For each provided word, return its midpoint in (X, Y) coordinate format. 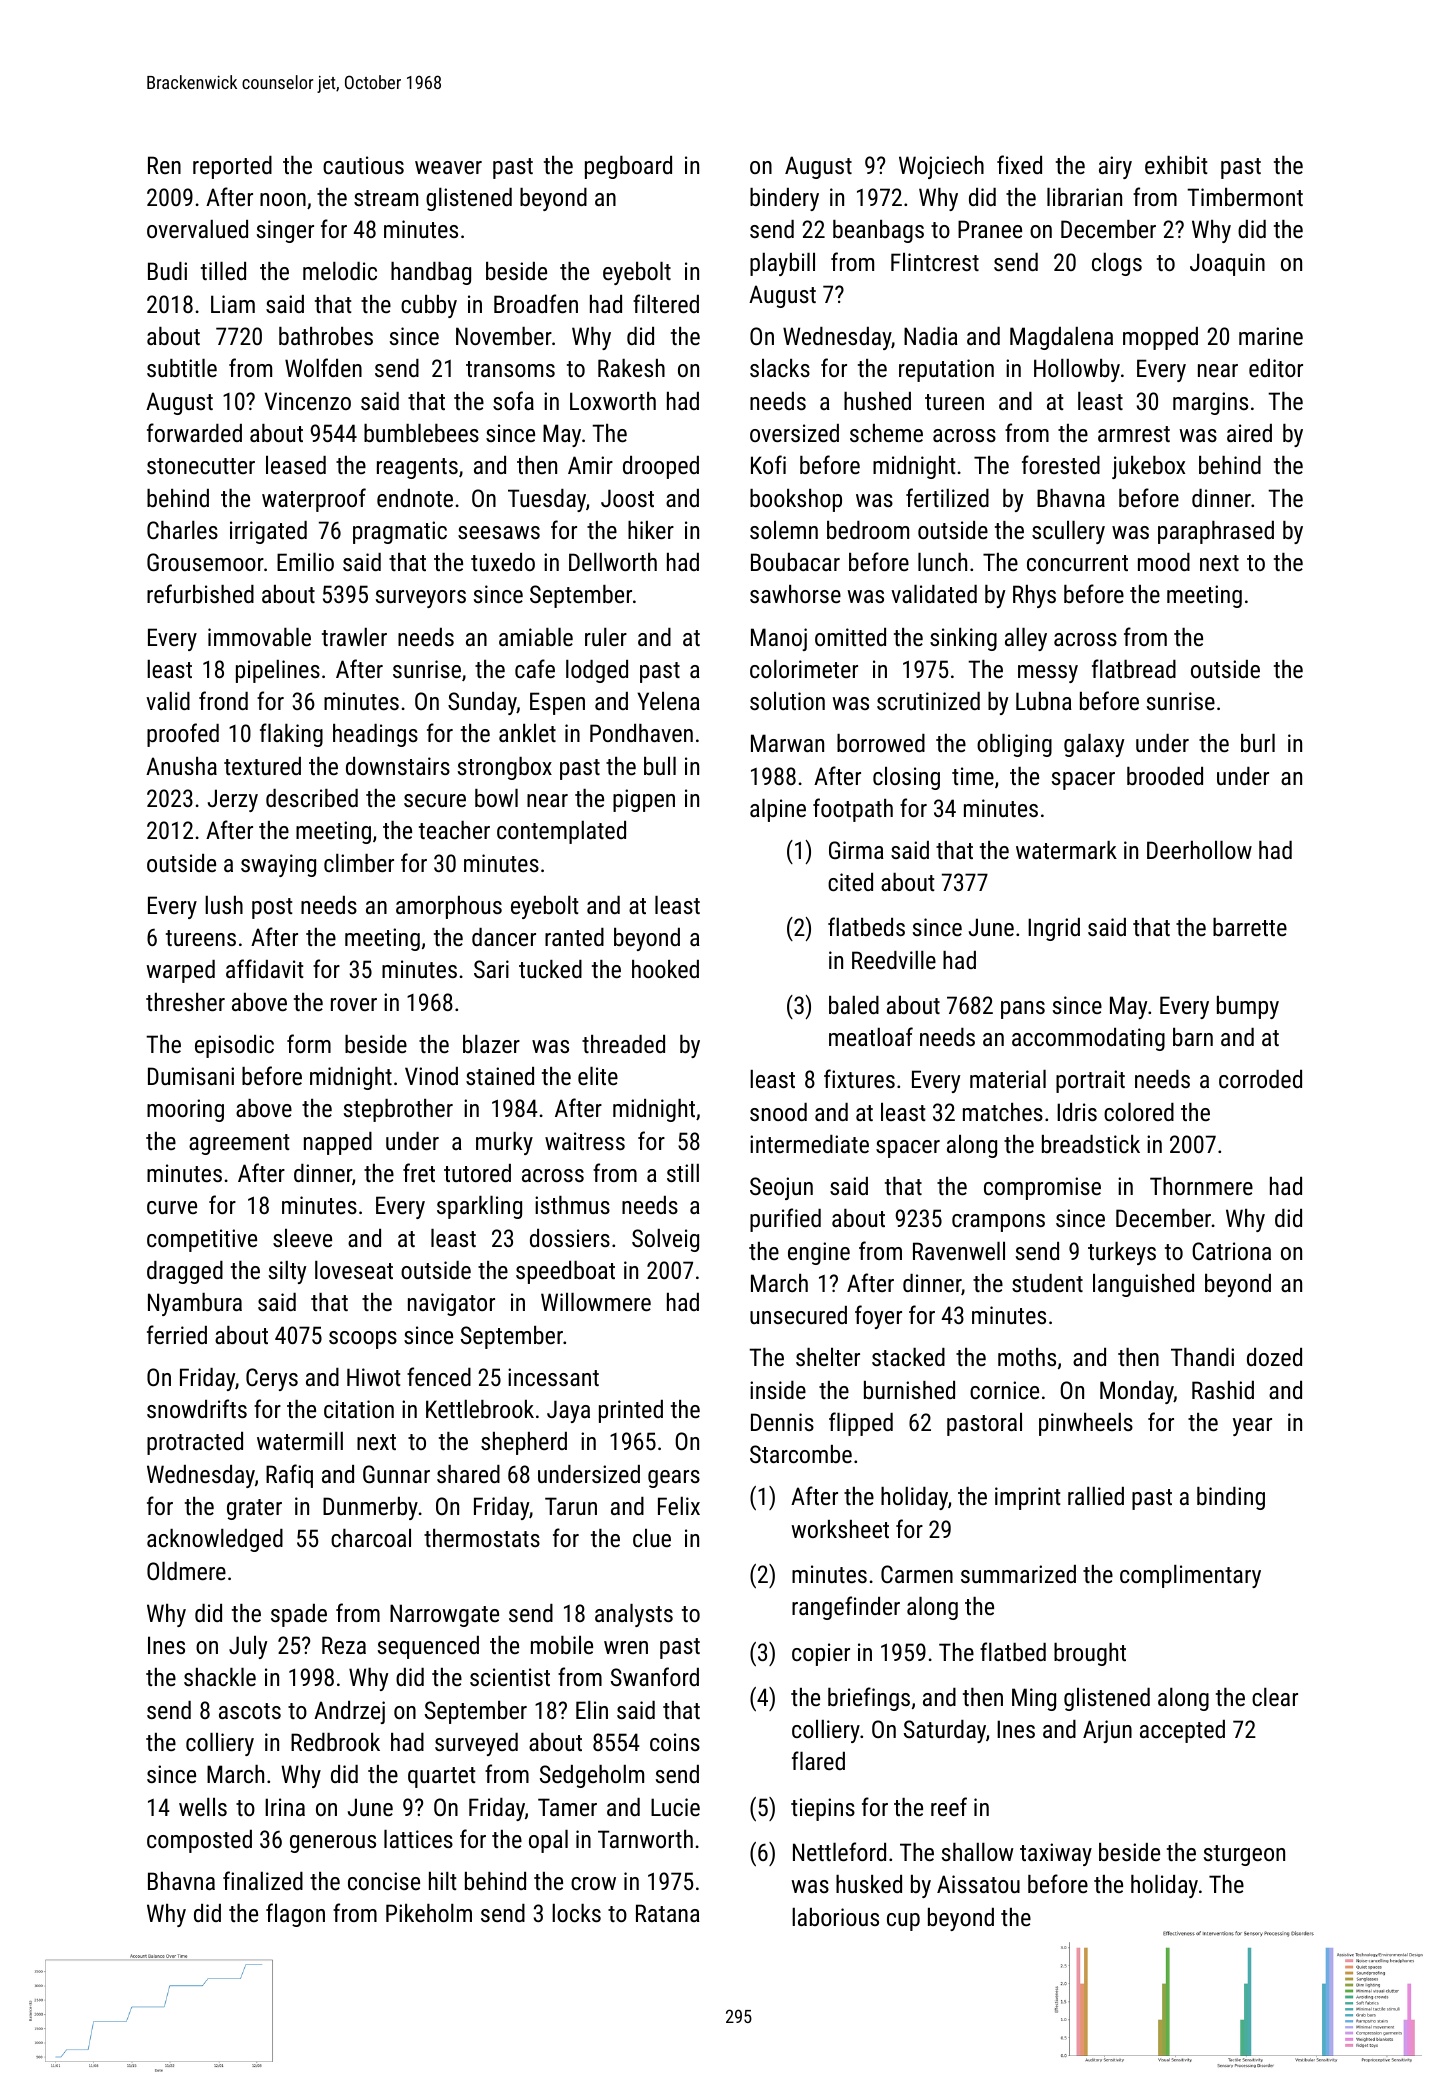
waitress (585, 1141)
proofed (183, 735)
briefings (869, 1699)
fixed (1019, 164)
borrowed (881, 743)
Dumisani (191, 1076)
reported (232, 167)
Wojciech (941, 167)
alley (1026, 639)
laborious (835, 1917)
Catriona (1231, 1251)
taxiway (1056, 1854)
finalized (263, 1880)
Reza (344, 1645)
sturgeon (1244, 1855)
